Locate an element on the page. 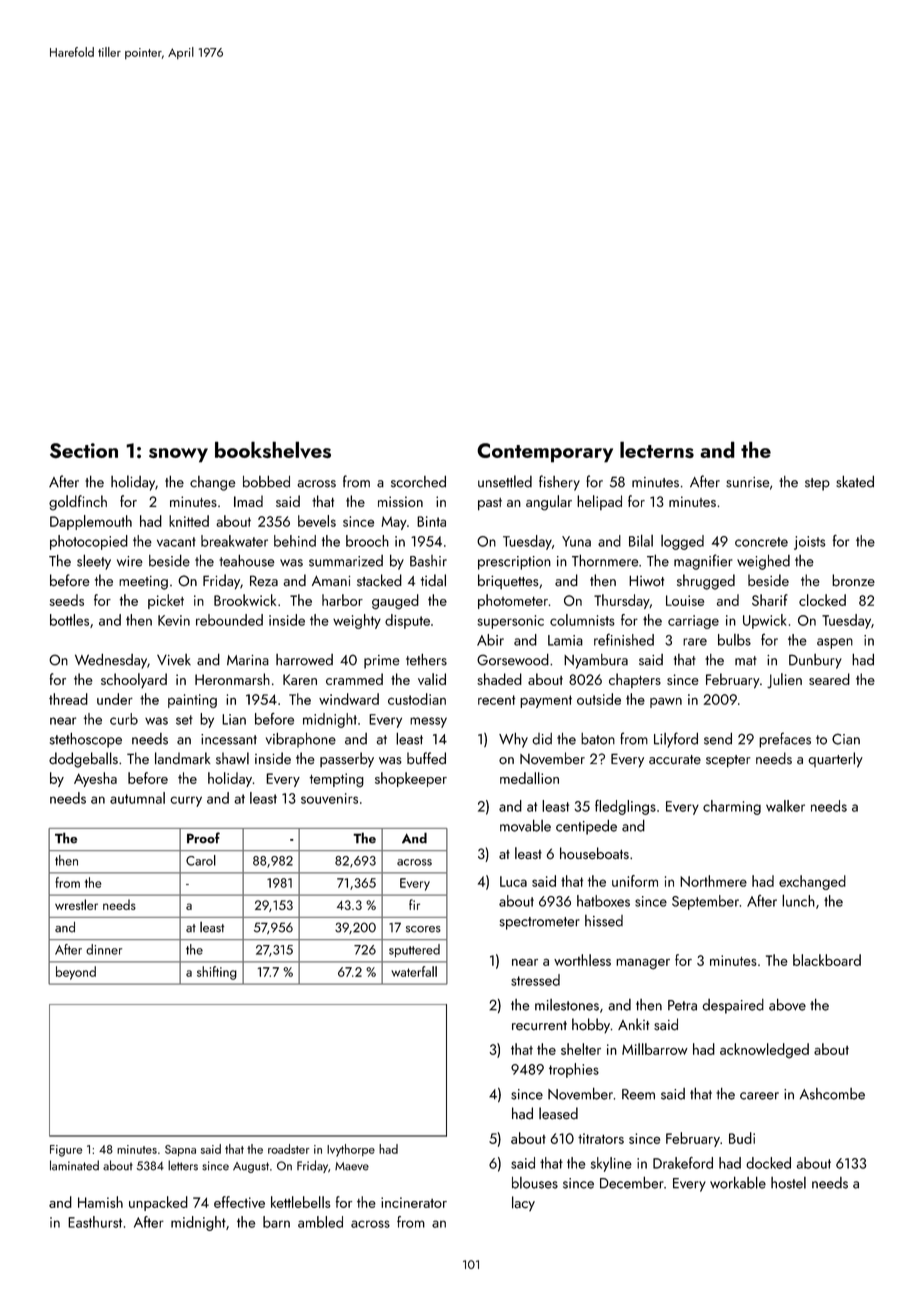 This document has height=1308, width=924. barn is located at coordinates (276, 1222).
